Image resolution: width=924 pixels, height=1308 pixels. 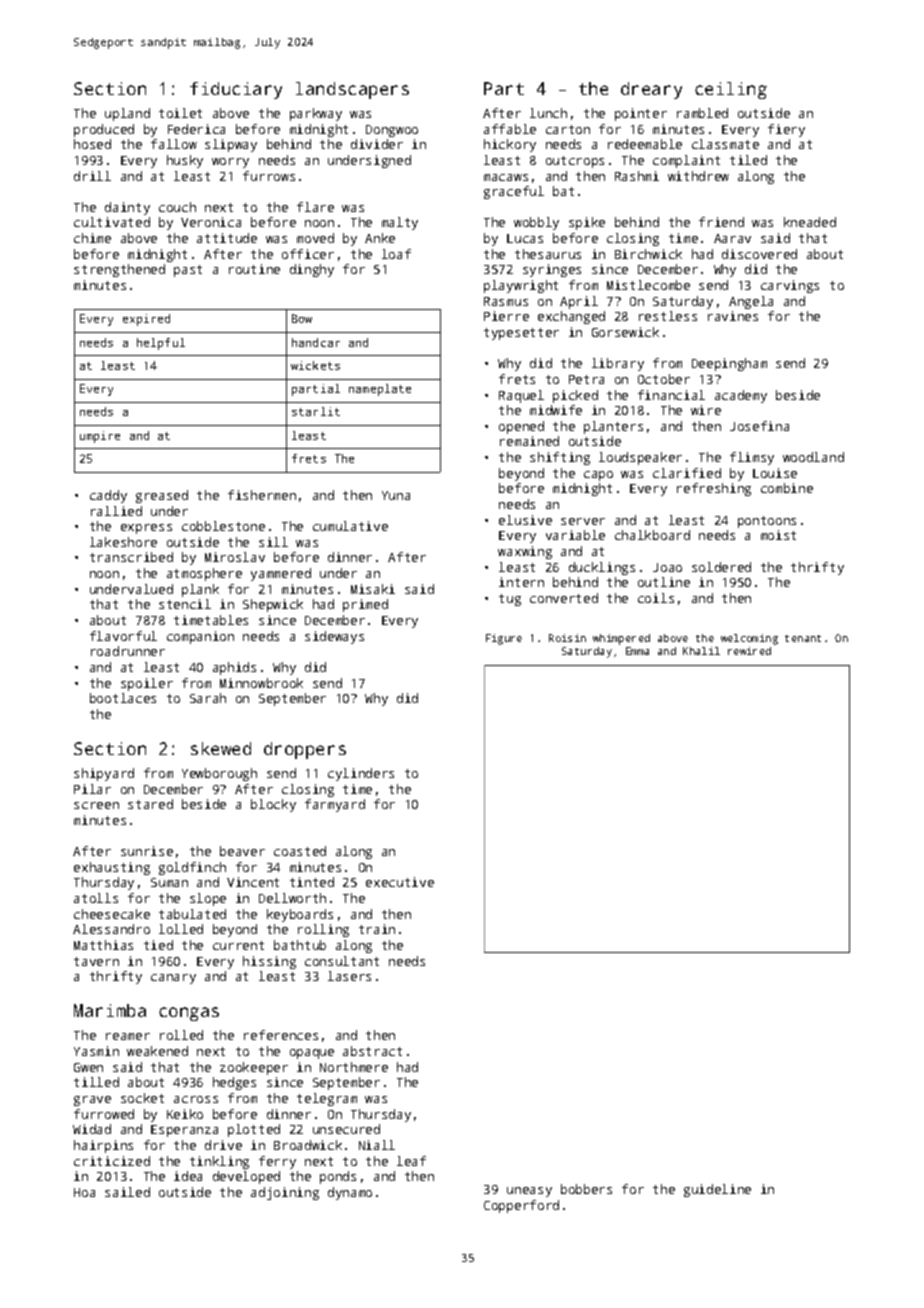 I want to click on screen, so click(x=96, y=805).
